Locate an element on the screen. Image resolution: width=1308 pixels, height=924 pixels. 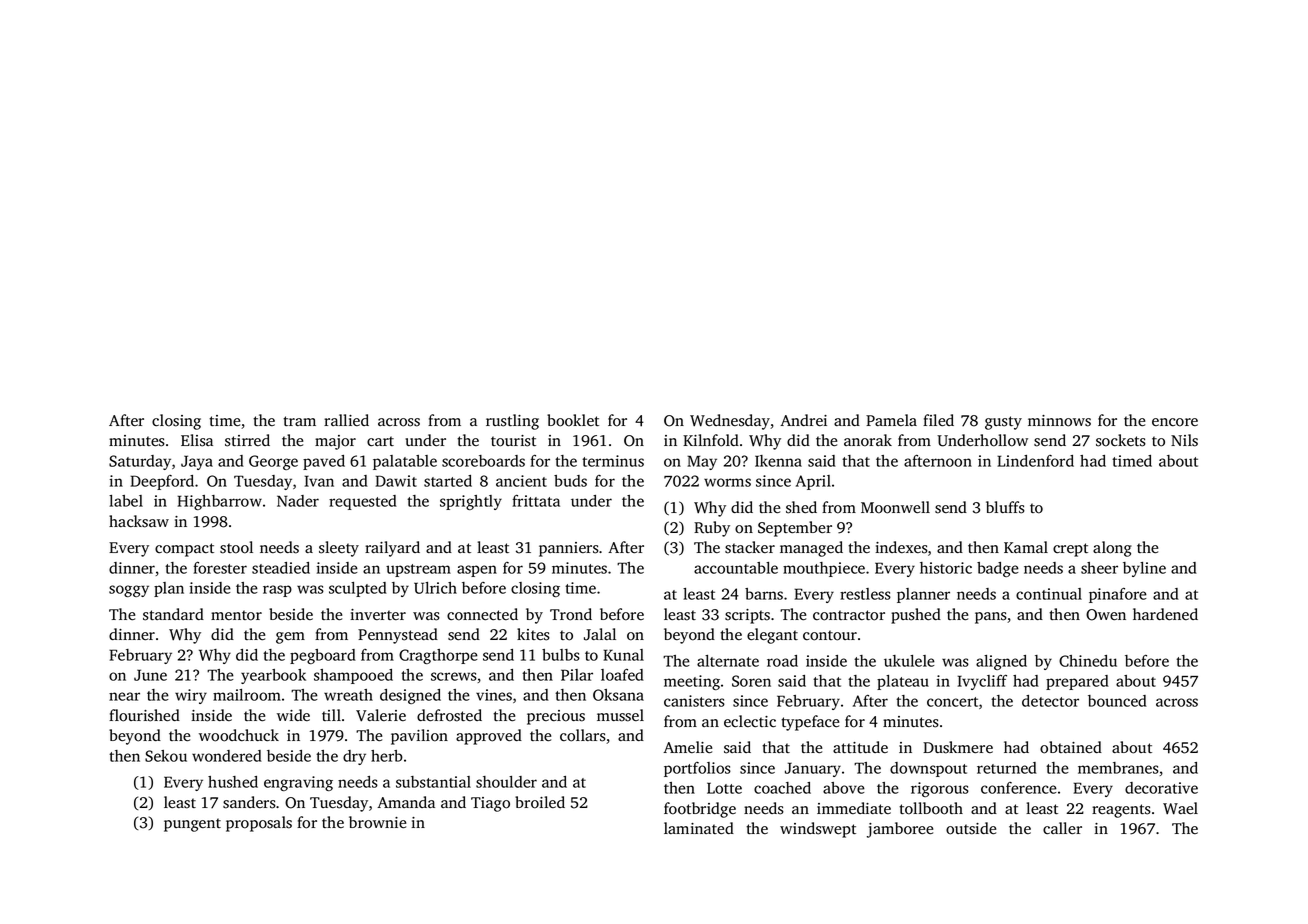
byline is located at coordinates (1144, 569).
